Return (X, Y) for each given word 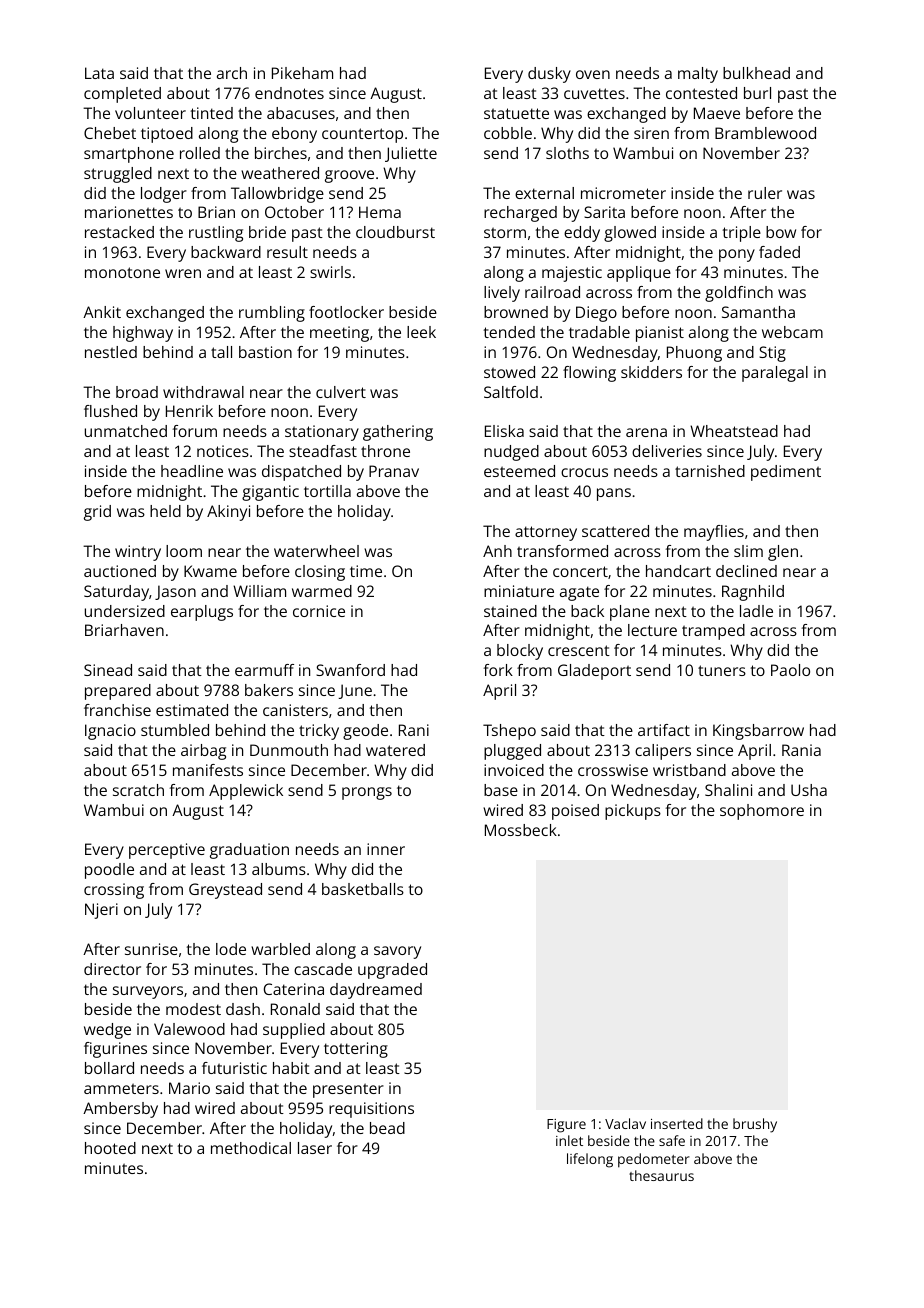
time (366, 571)
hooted (110, 1148)
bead (387, 1128)
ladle (756, 611)
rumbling (272, 314)
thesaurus (661, 1175)
